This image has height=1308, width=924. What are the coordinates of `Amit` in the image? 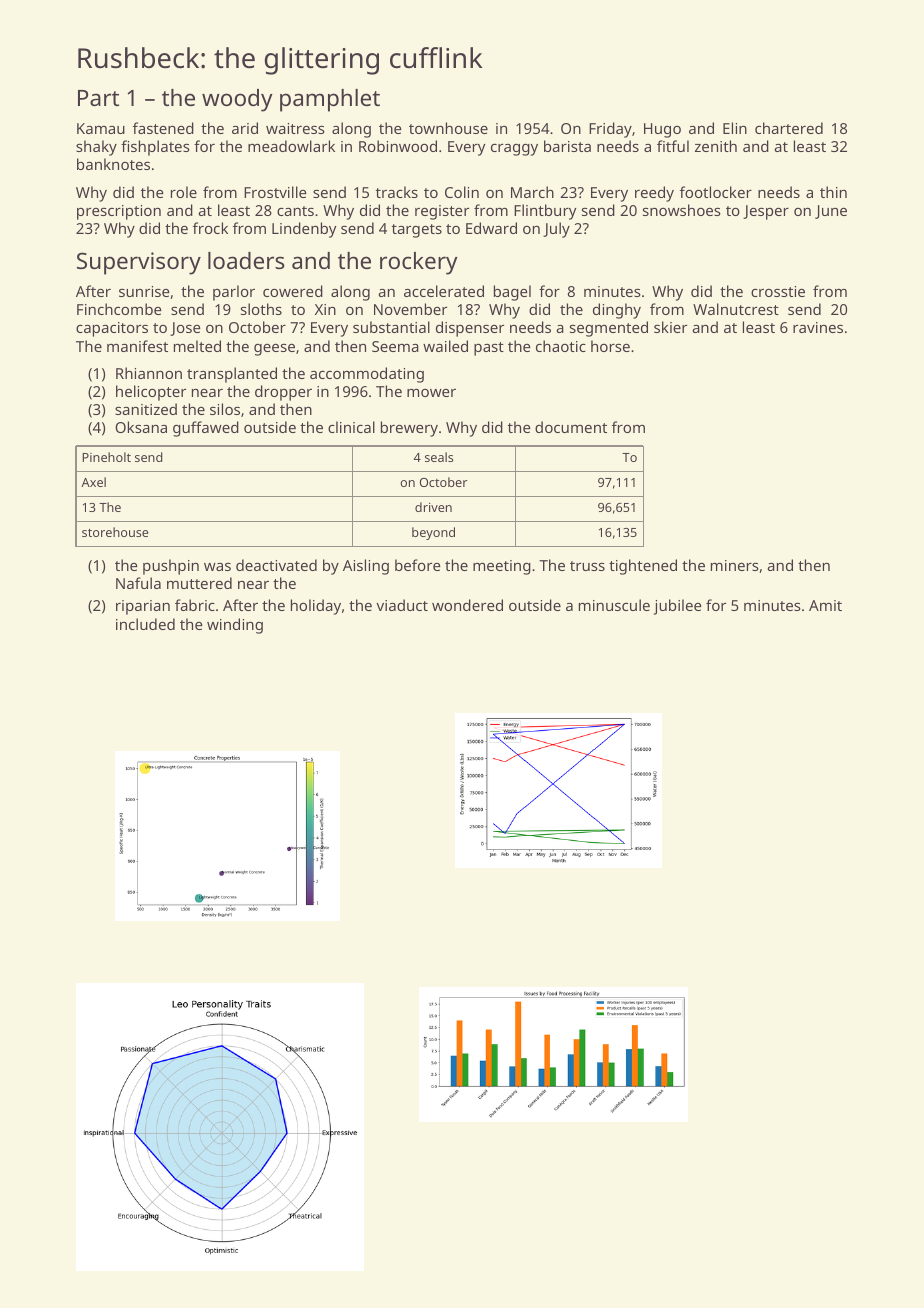 It's located at (825, 605).
